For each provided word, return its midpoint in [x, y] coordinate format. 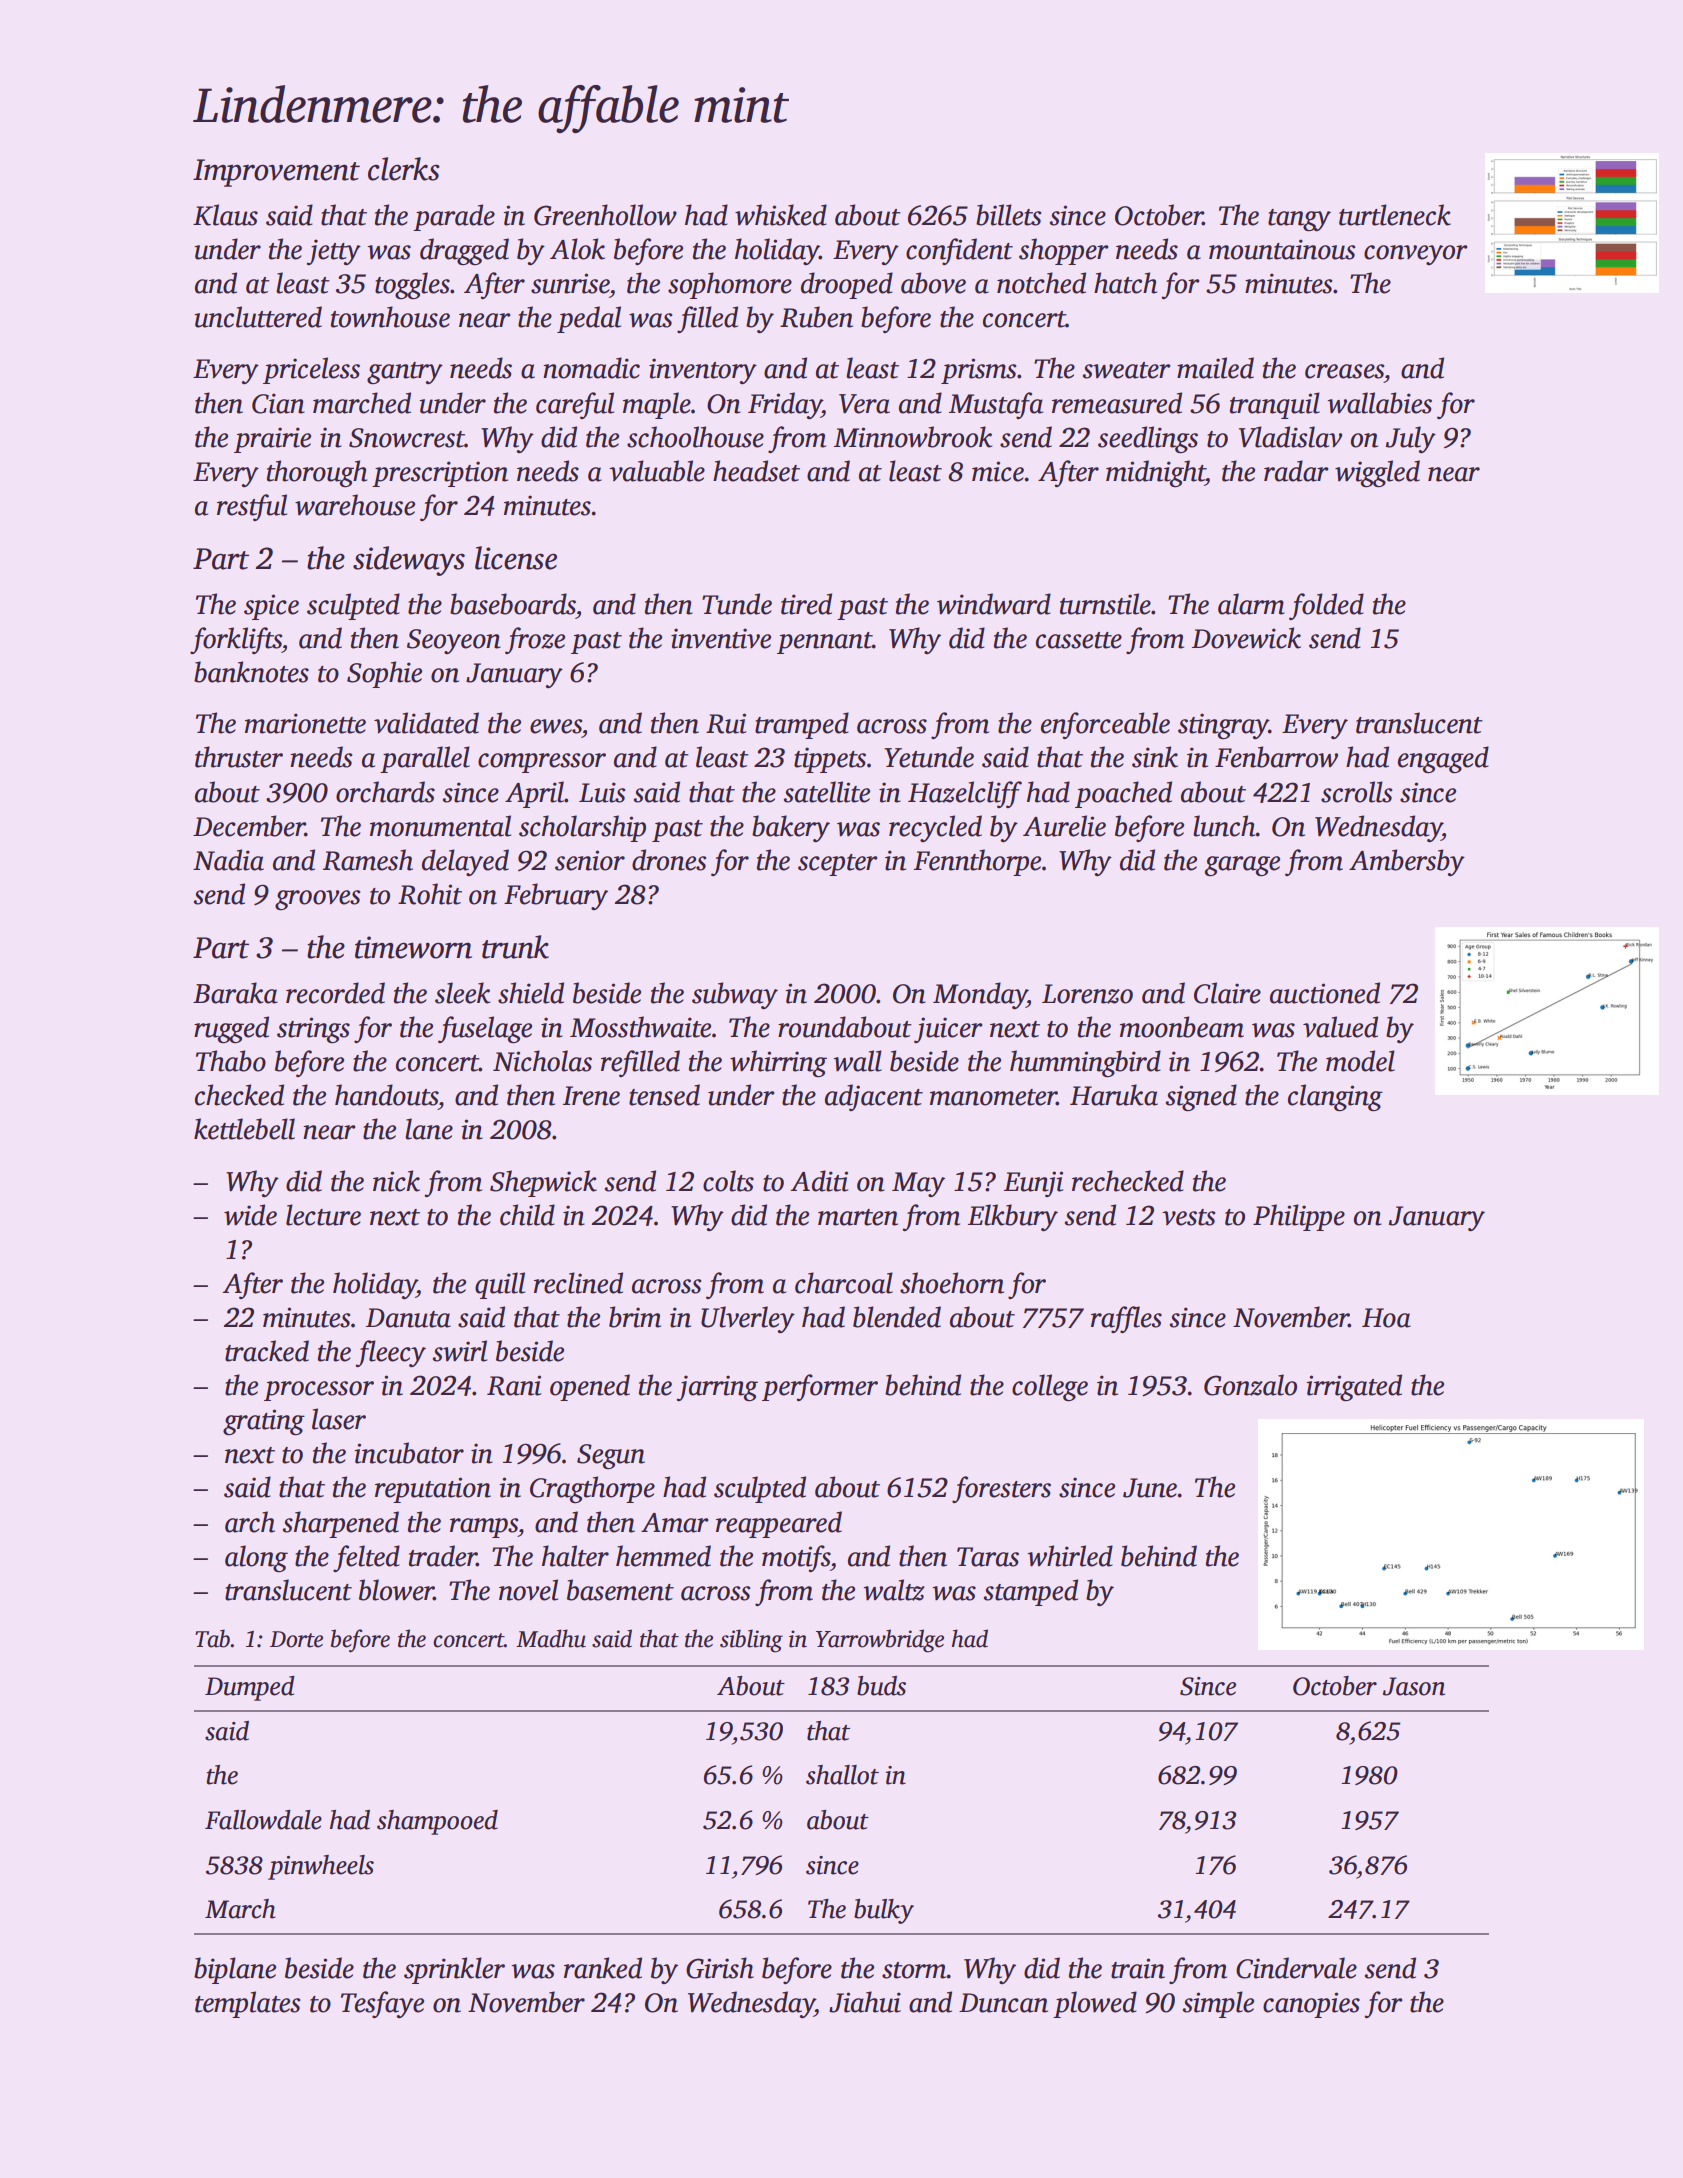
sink [1155, 757]
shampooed [437, 1822]
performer [820, 1387]
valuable [657, 471]
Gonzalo [1250, 1385]
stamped [1031, 1592]
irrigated [1354, 1387]
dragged [464, 251]
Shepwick [543, 1183]
